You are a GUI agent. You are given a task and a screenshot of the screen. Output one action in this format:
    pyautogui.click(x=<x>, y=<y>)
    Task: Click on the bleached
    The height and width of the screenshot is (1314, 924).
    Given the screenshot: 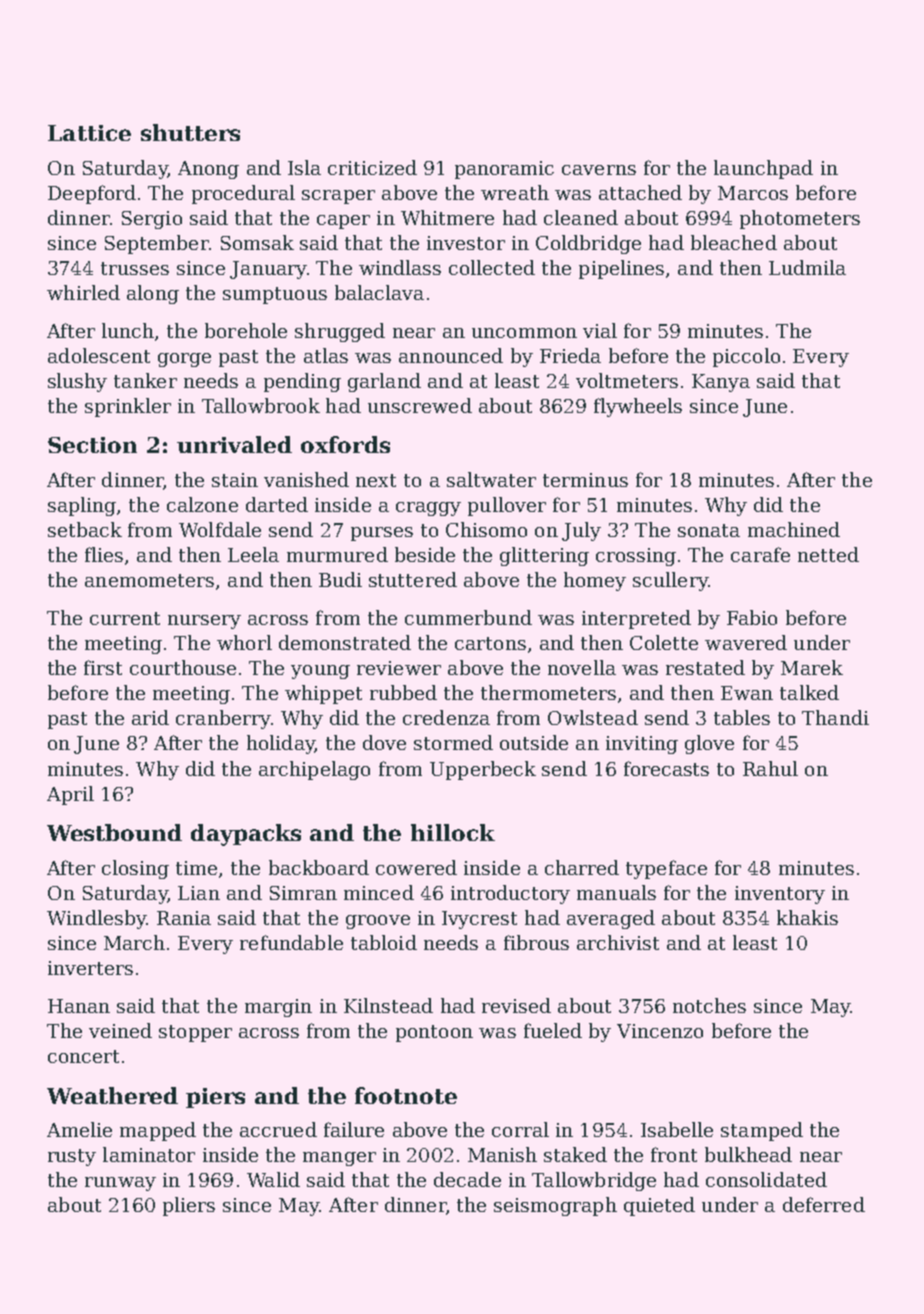 What is the action you would take?
    pyautogui.click(x=734, y=242)
